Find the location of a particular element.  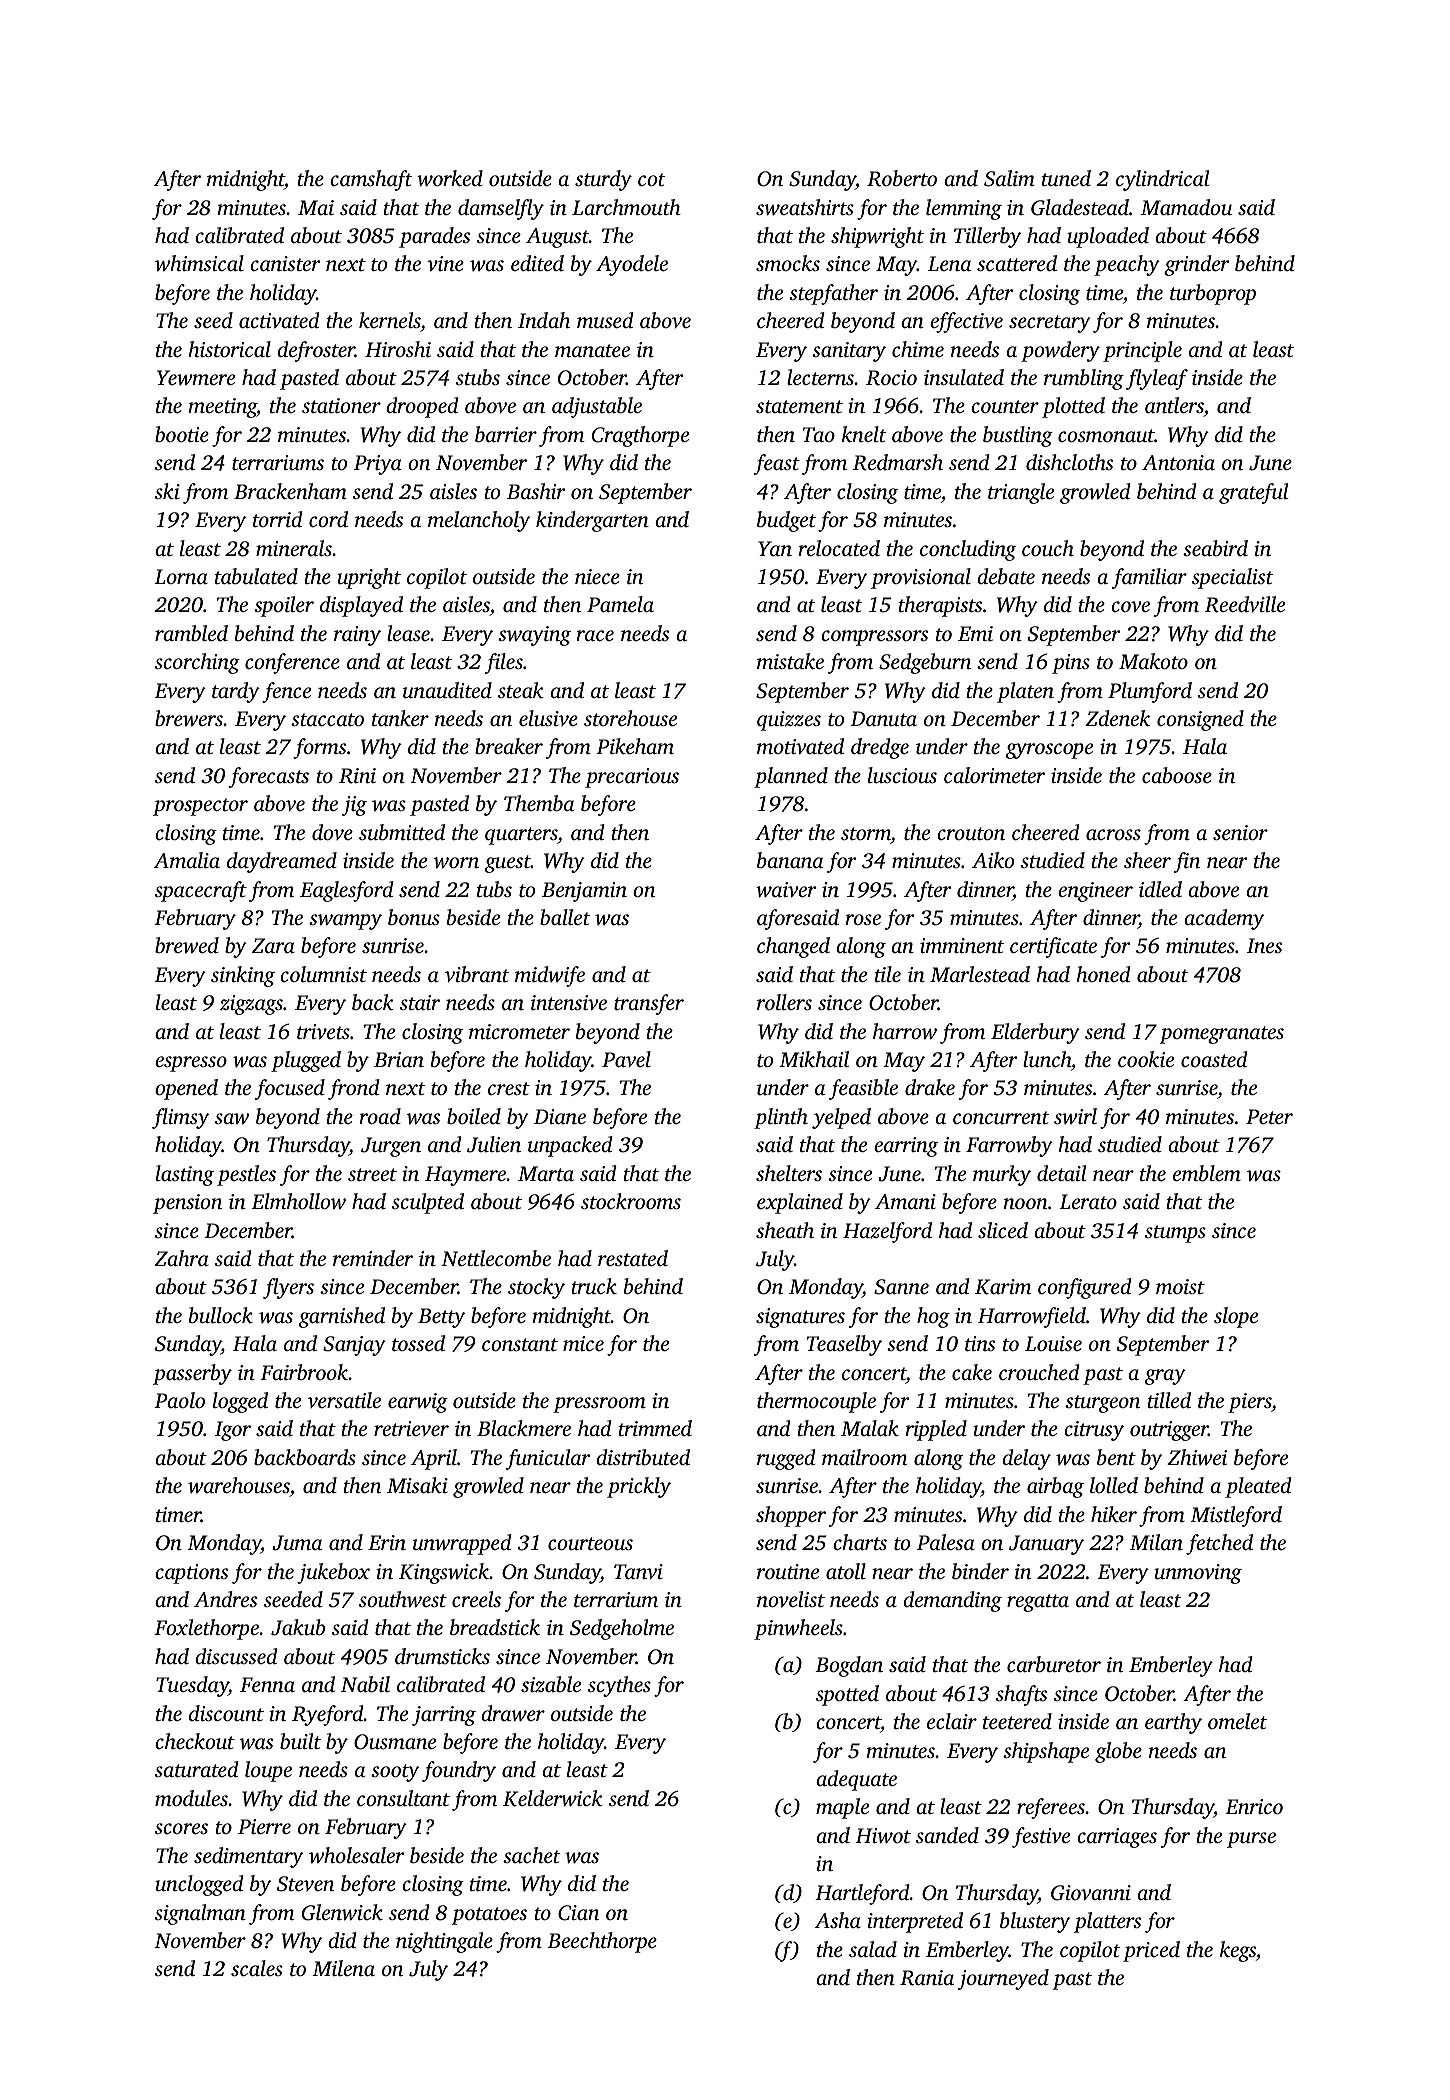

charts is located at coordinates (860, 1542).
